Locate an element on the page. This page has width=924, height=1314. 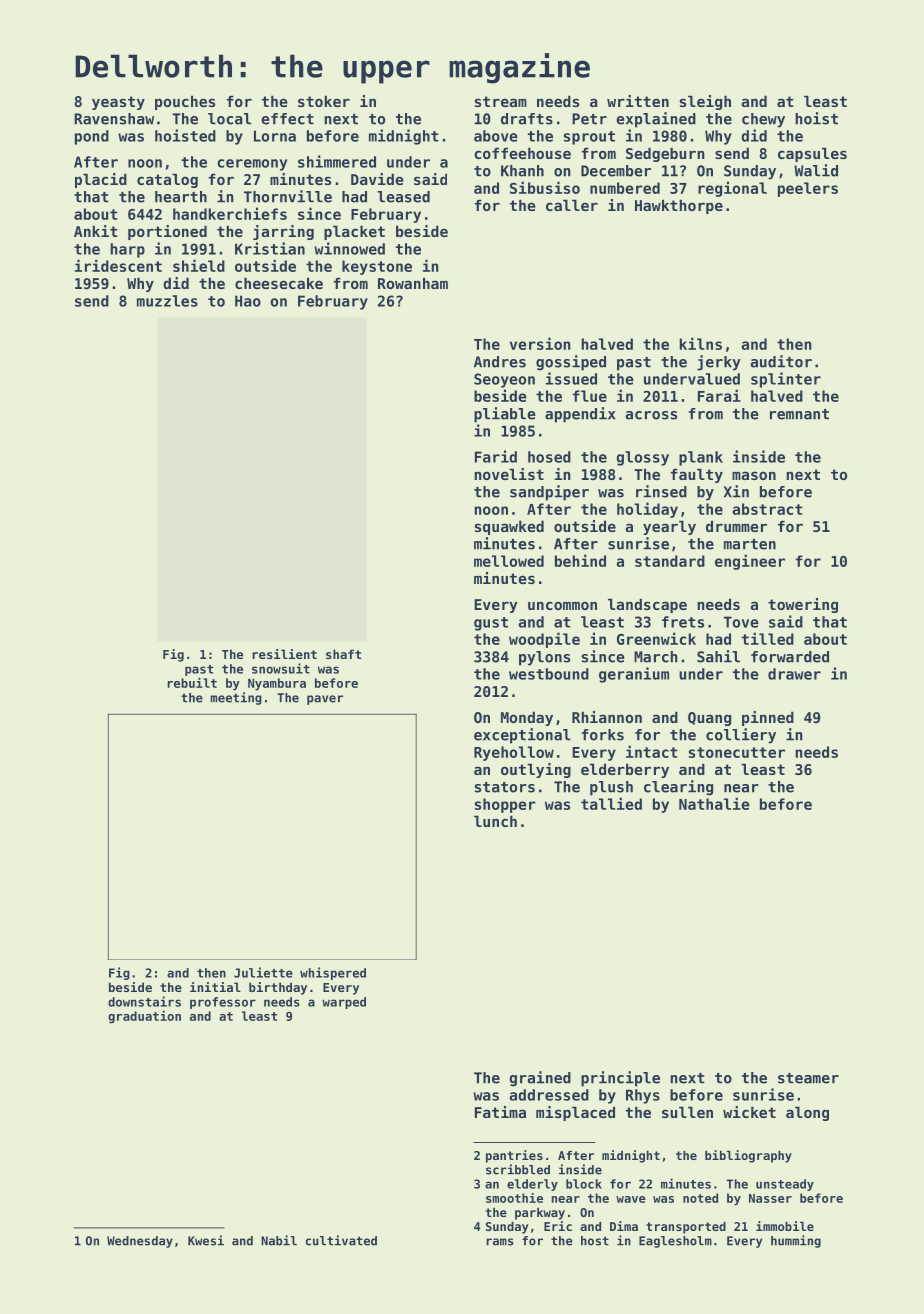
downstairs is located at coordinates (144, 1001).
